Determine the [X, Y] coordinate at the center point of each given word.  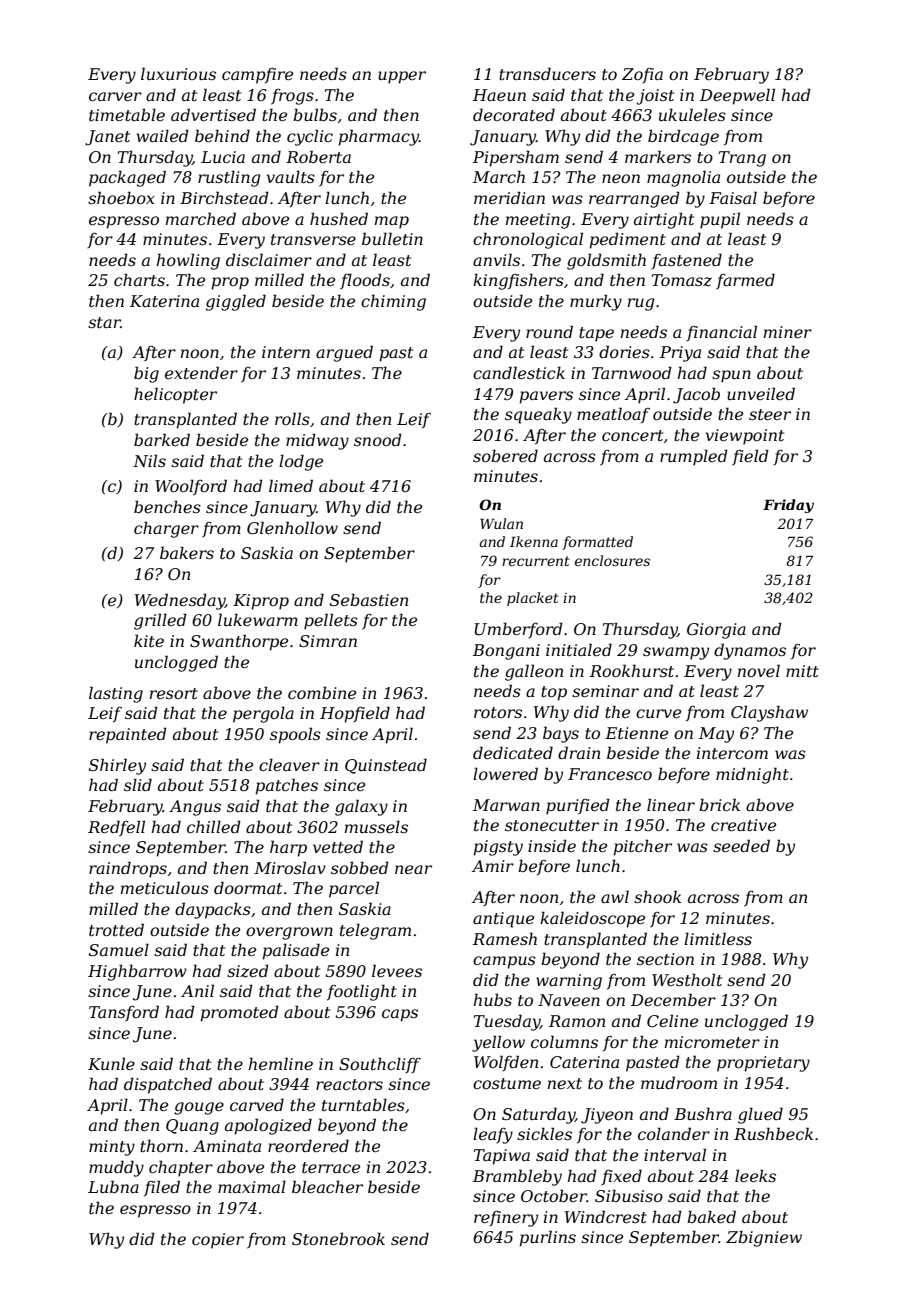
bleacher [327, 1186]
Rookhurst [632, 670]
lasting [116, 694]
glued [760, 1115]
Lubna [113, 1186]
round [549, 331]
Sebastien [369, 599]
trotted [116, 929]
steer [770, 414]
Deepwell [737, 96]
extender [201, 372]
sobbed [360, 867]
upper [402, 77]
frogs [292, 97]
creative [743, 825]
